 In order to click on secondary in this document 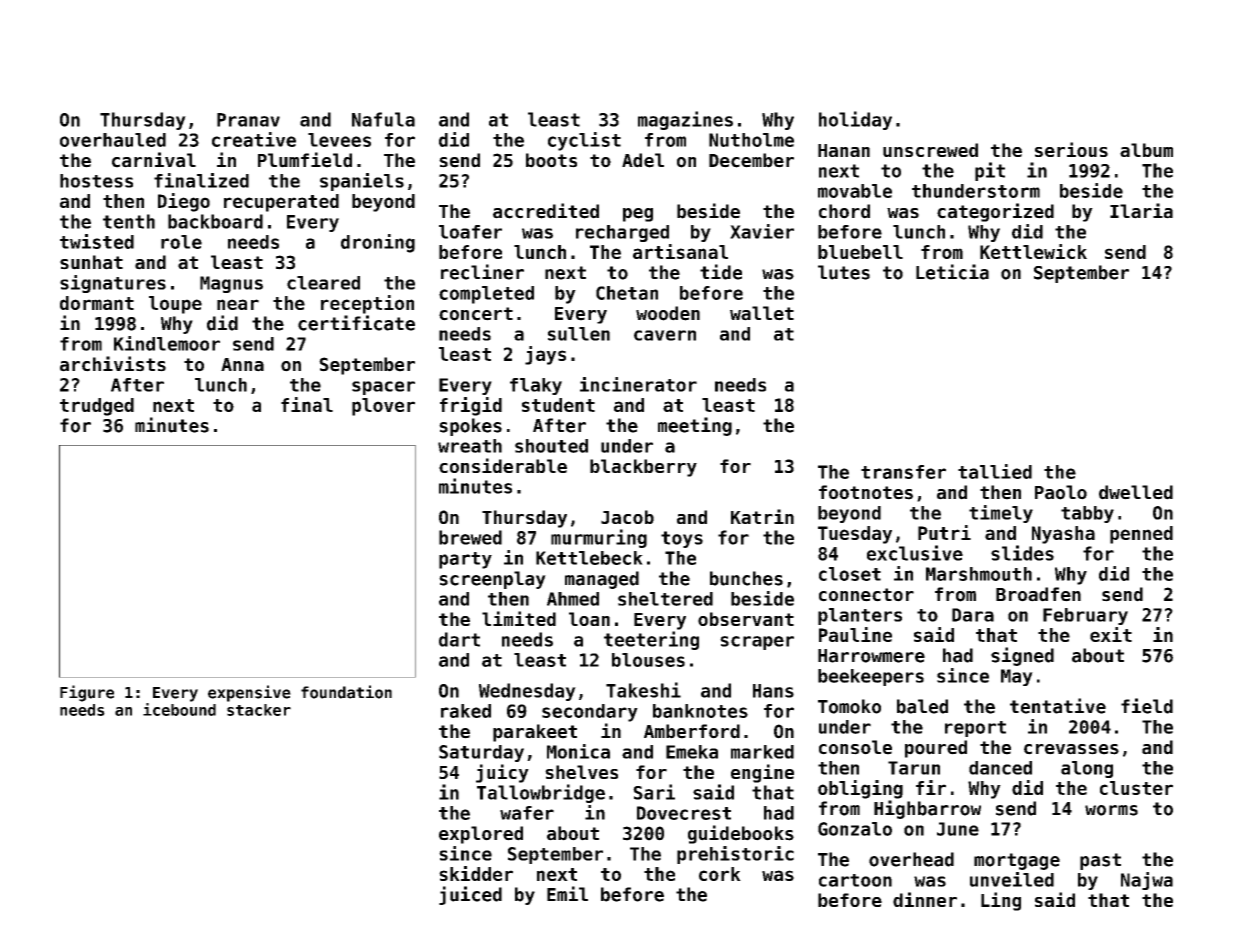, I will do `click(590, 713)`.
